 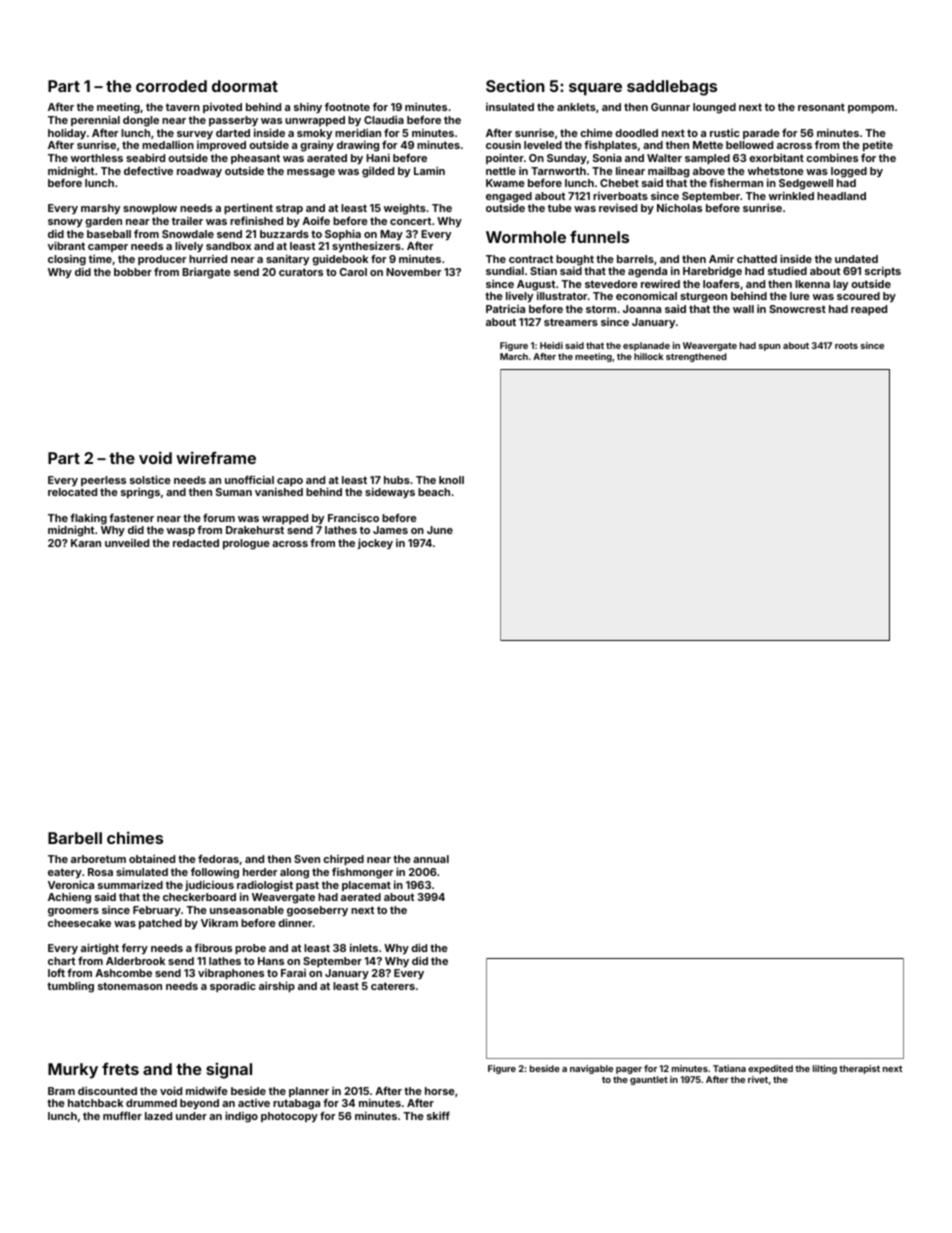 What do you see at coordinates (309, 1092) in the page?
I see `planner` at bounding box center [309, 1092].
